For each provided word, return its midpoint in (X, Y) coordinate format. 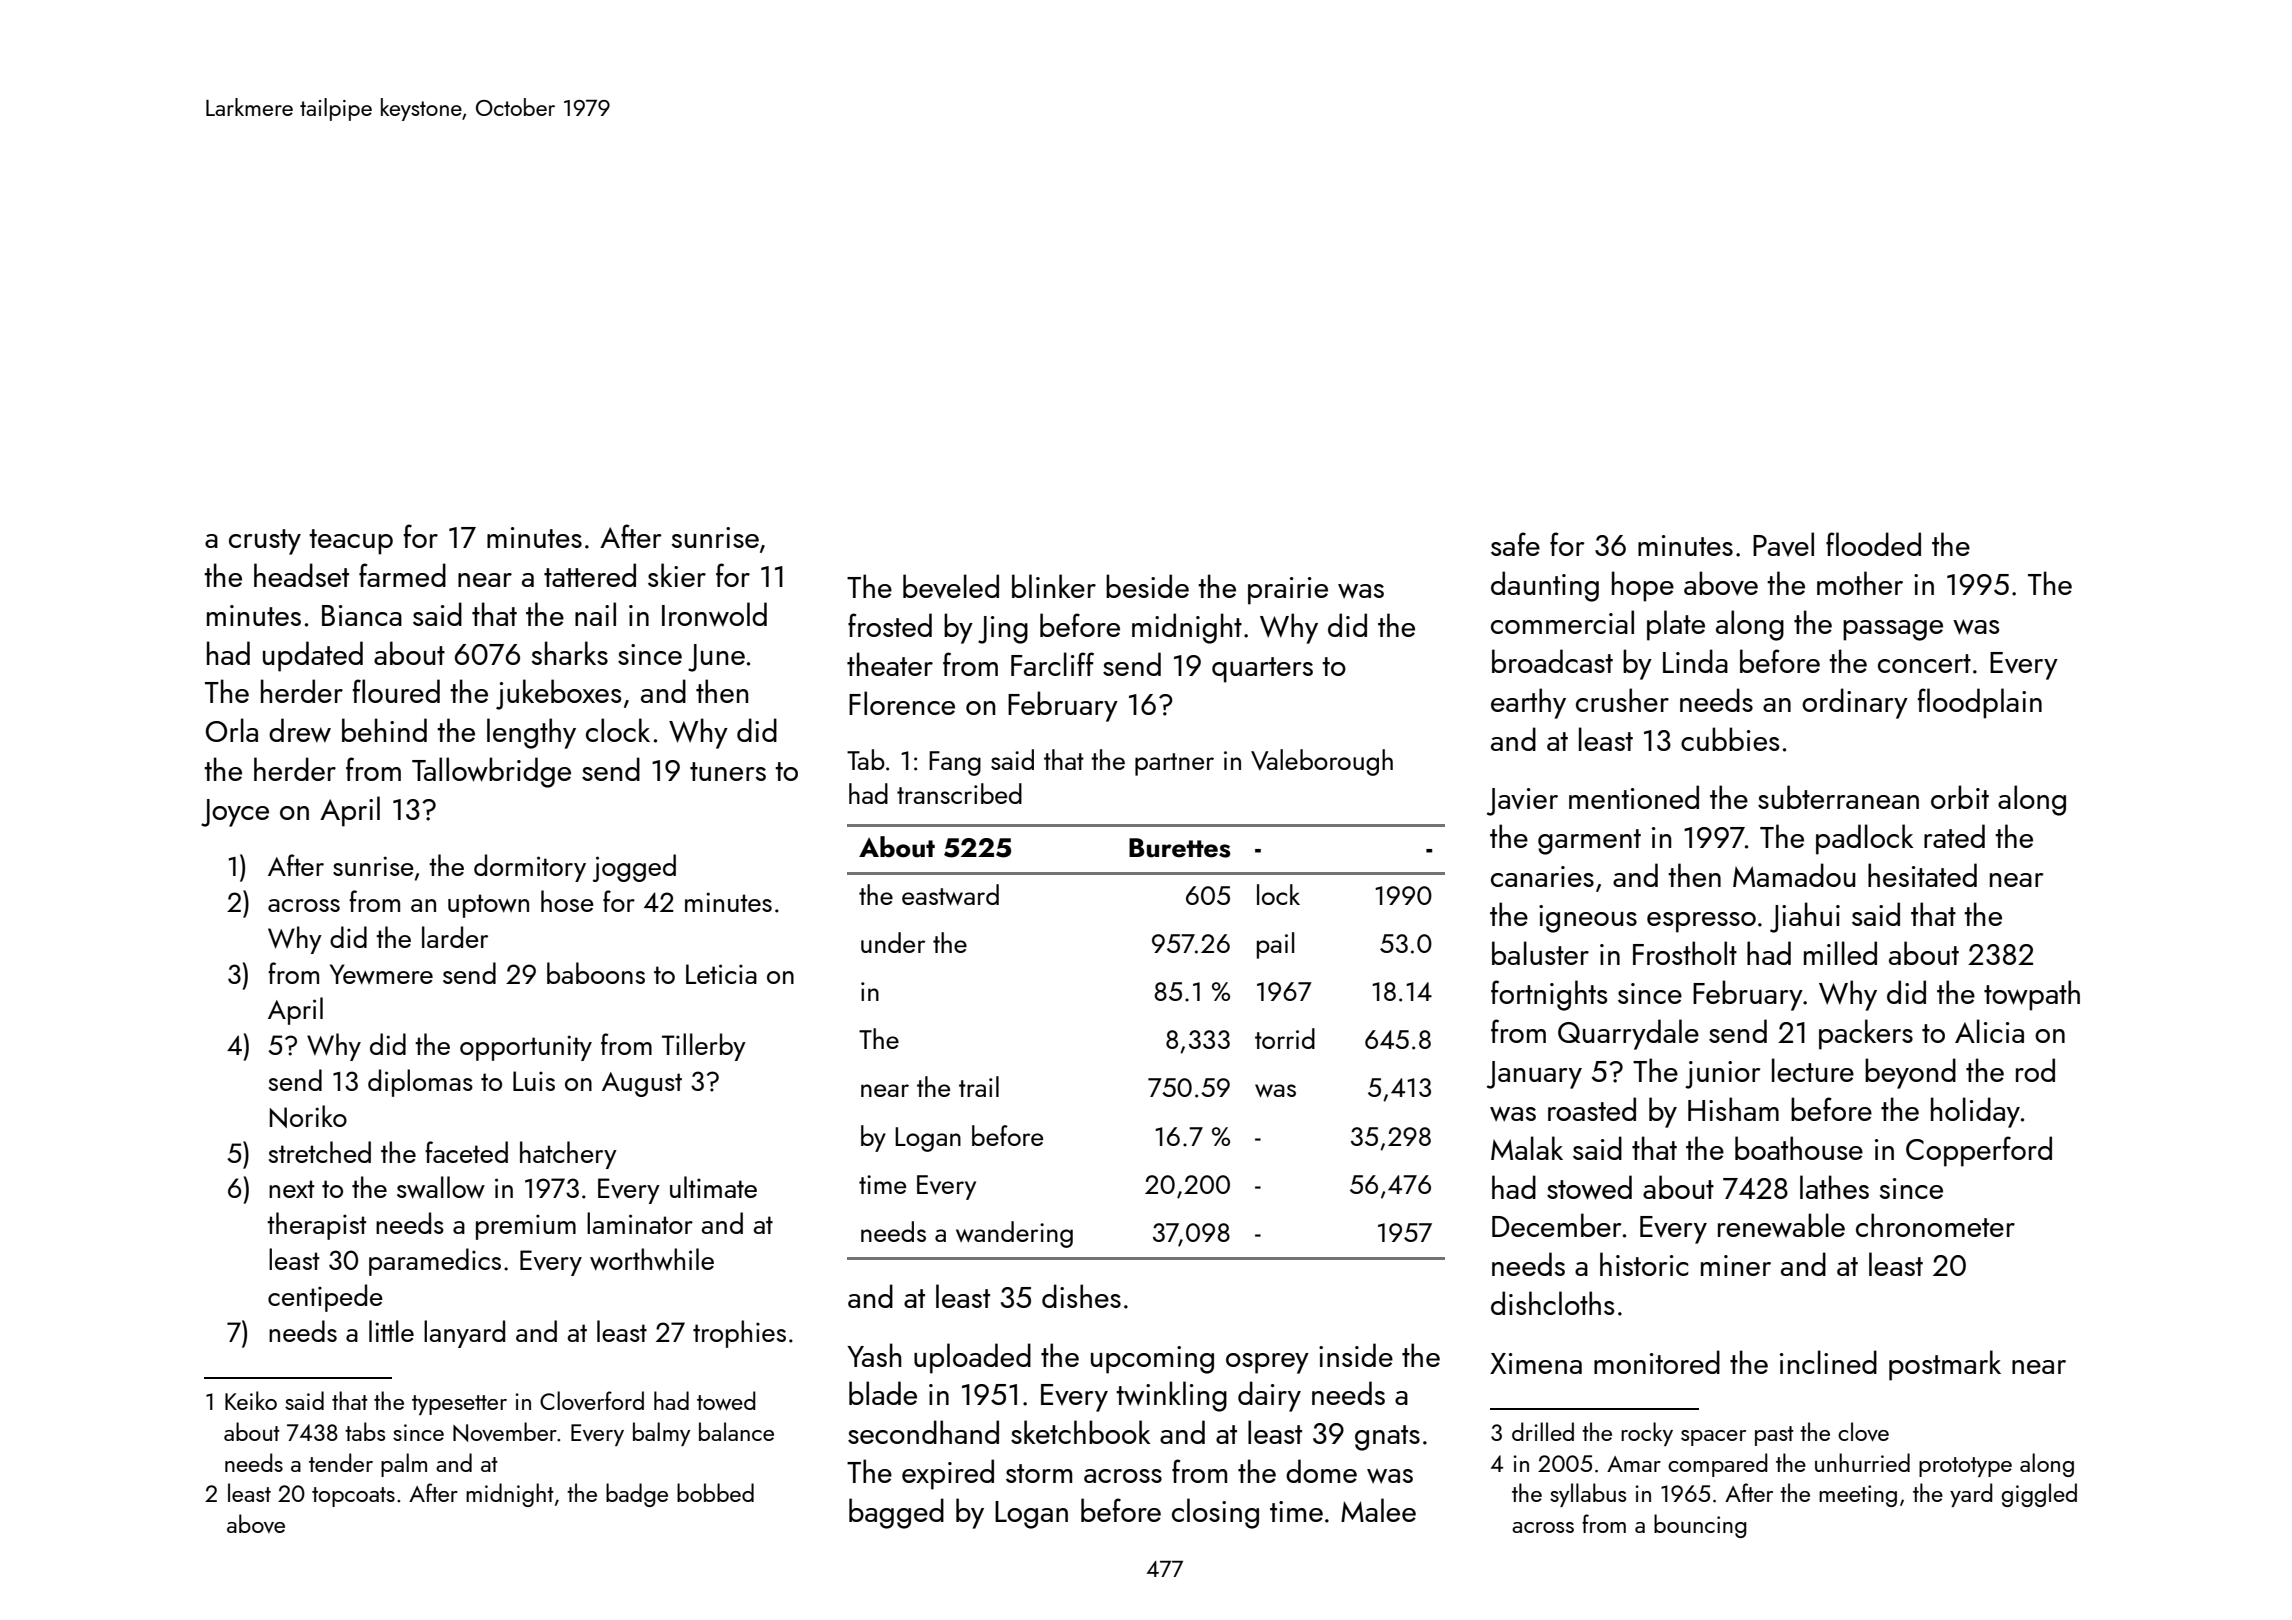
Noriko (308, 1116)
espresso (1701, 922)
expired (948, 1474)
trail (979, 1086)
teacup (351, 542)
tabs (365, 1431)
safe (1515, 544)
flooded (1873, 544)
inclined (1828, 1362)
